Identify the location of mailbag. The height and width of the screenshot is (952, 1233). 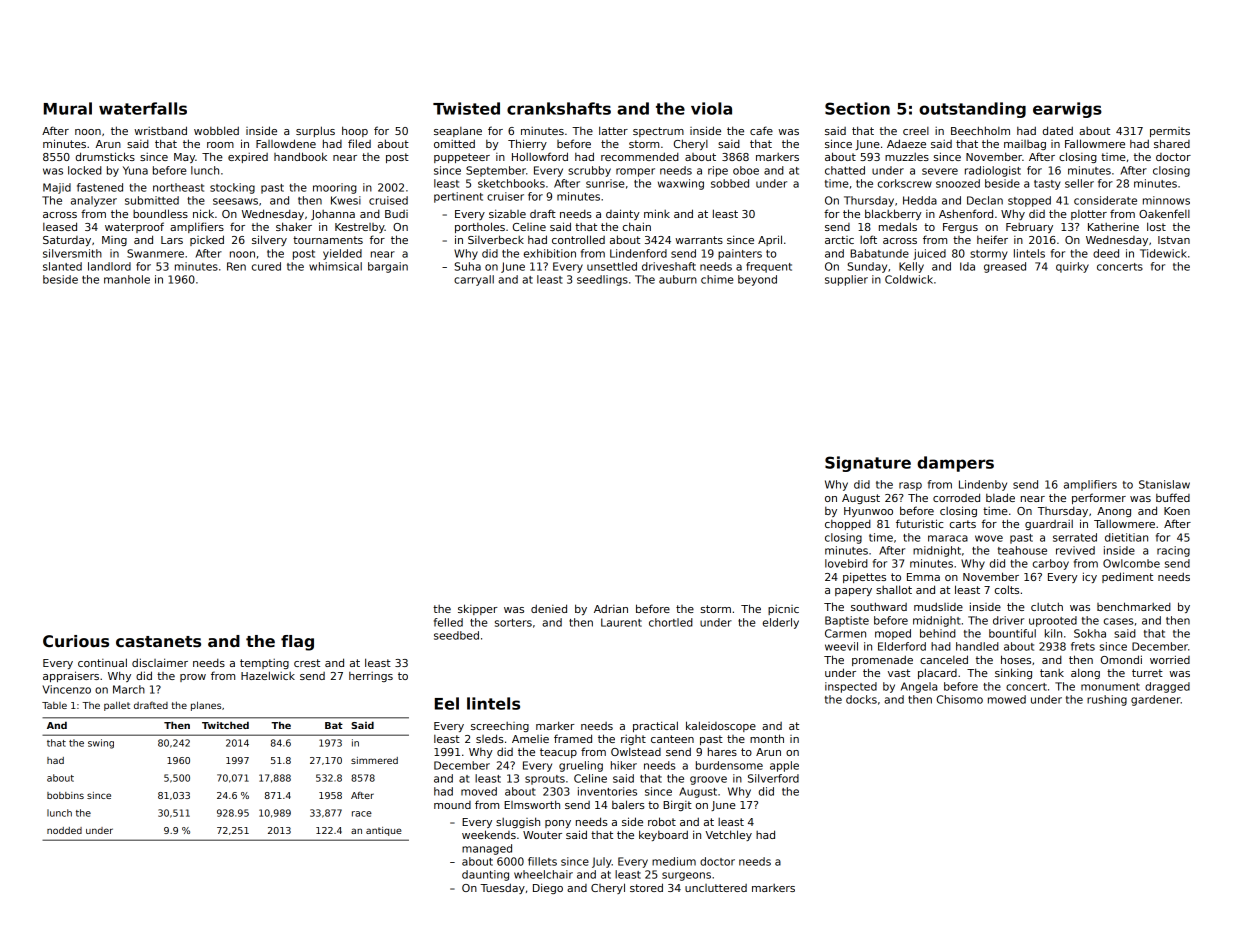
(1025, 145).
